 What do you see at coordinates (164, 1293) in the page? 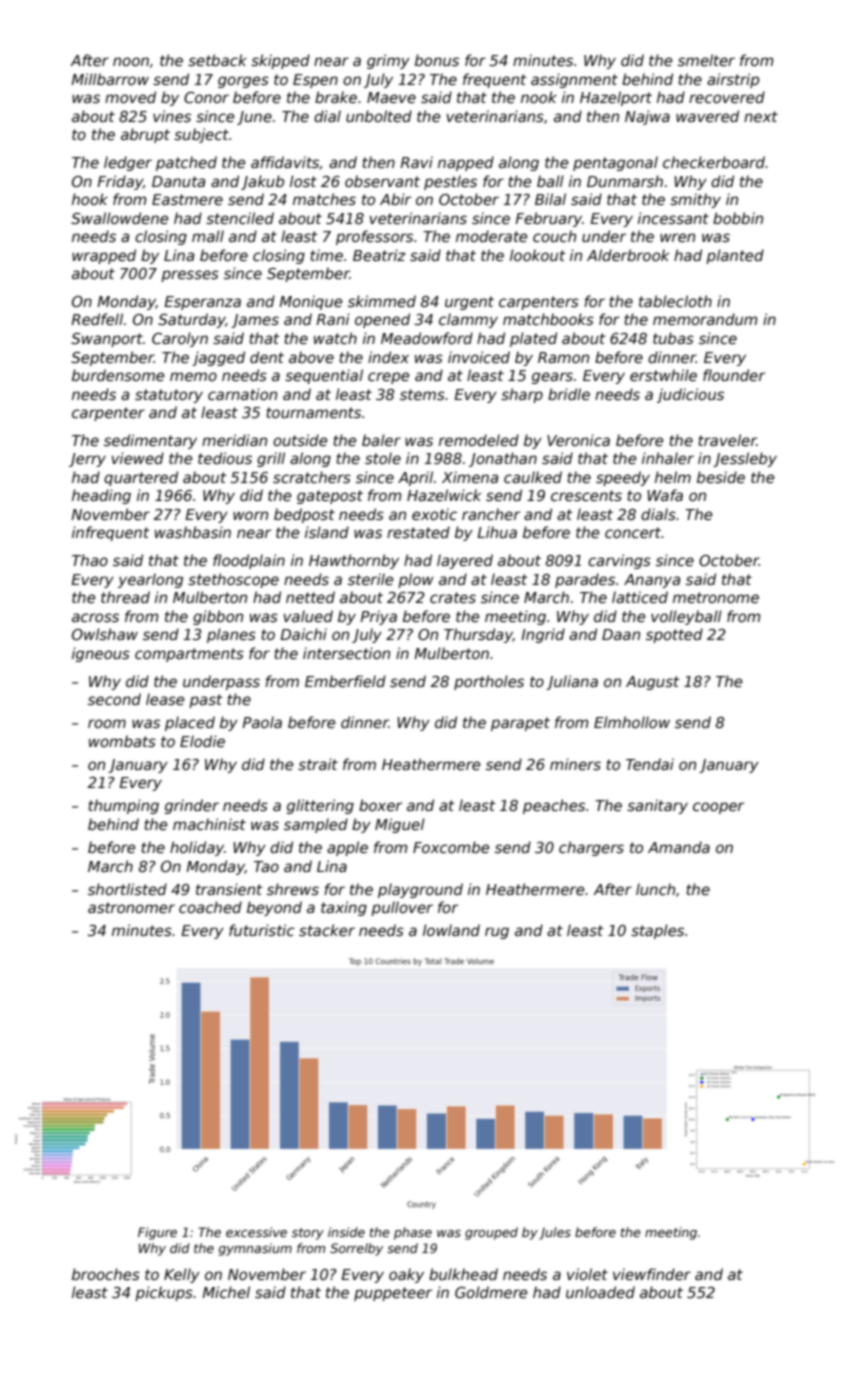
I see `pickups` at bounding box center [164, 1293].
